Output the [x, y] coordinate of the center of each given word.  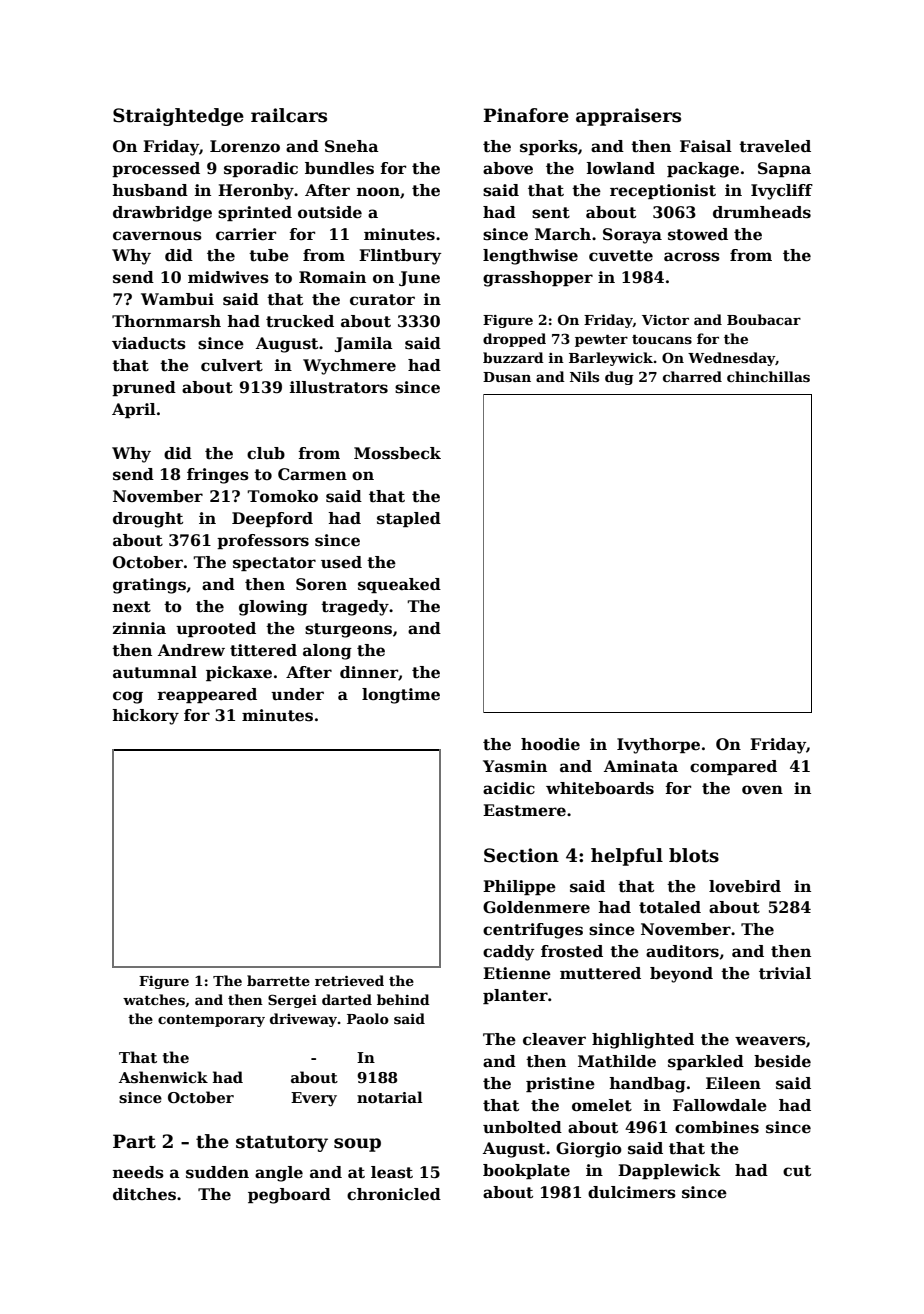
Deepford [272, 519]
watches [154, 999]
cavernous [157, 236]
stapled [409, 519]
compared [733, 767]
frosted [572, 951]
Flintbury [400, 257]
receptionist [663, 191]
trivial [785, 973]
